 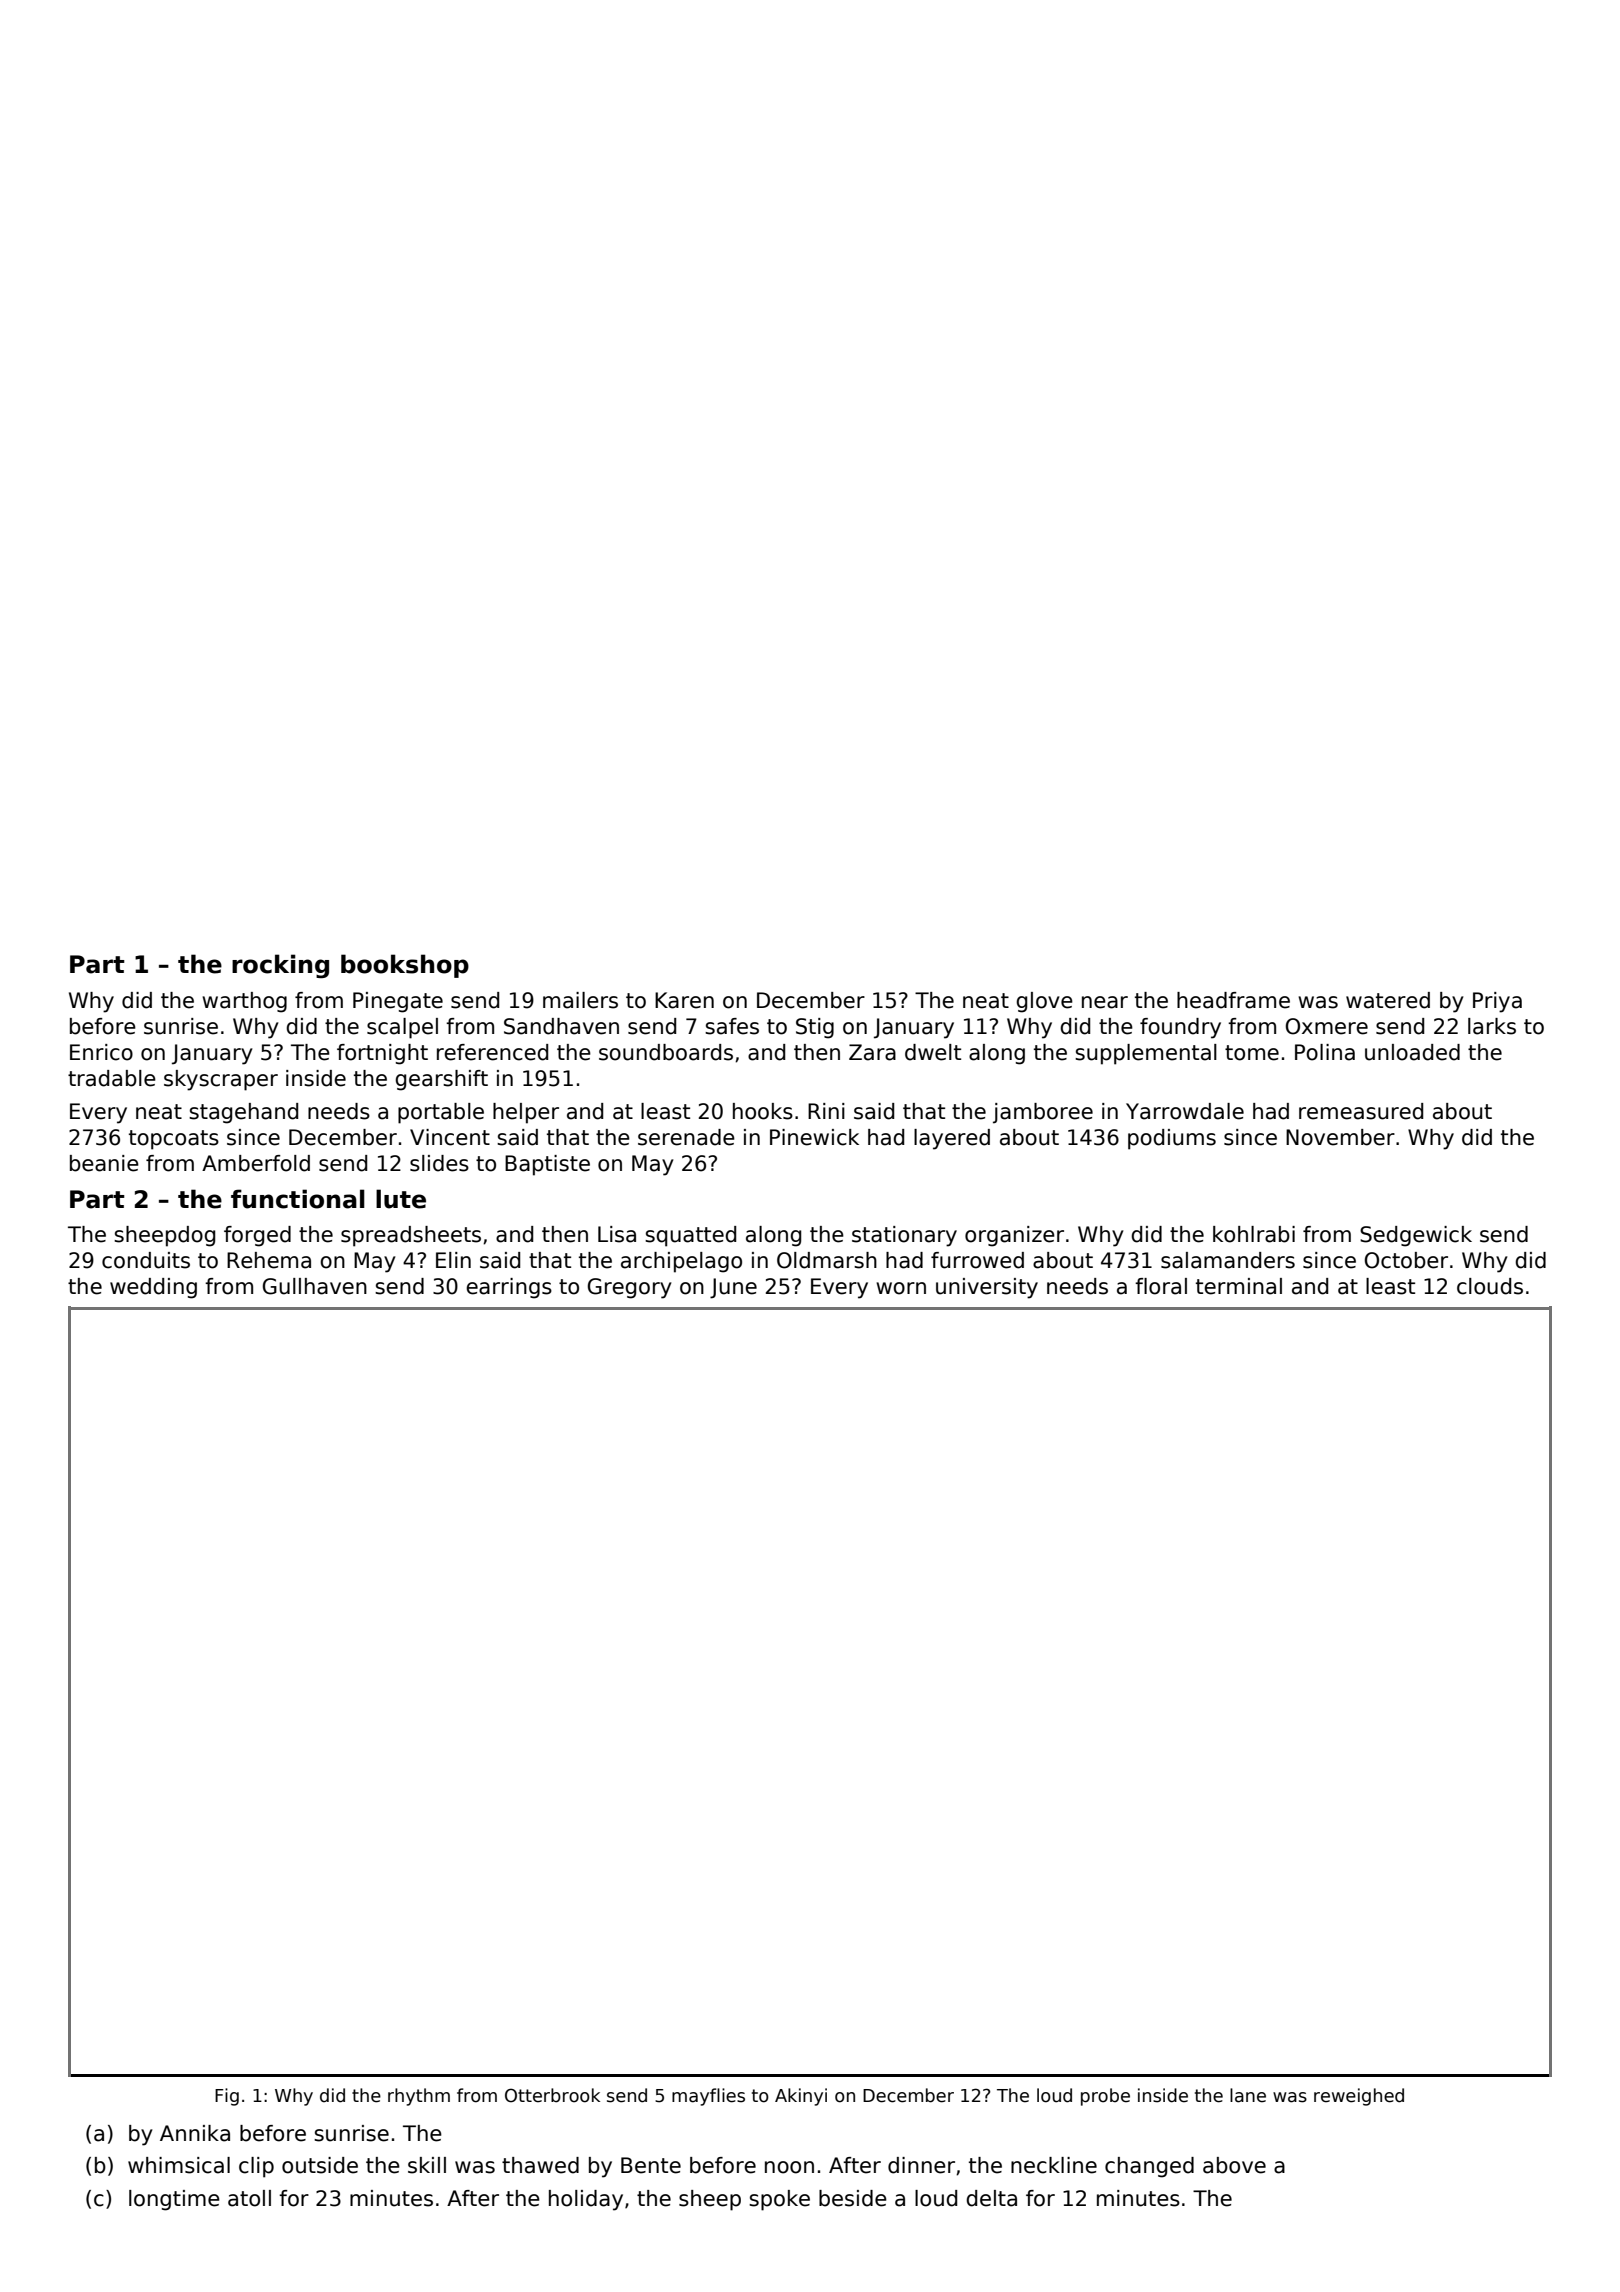 I want to click on worn, so click(x=901, y=1288).
